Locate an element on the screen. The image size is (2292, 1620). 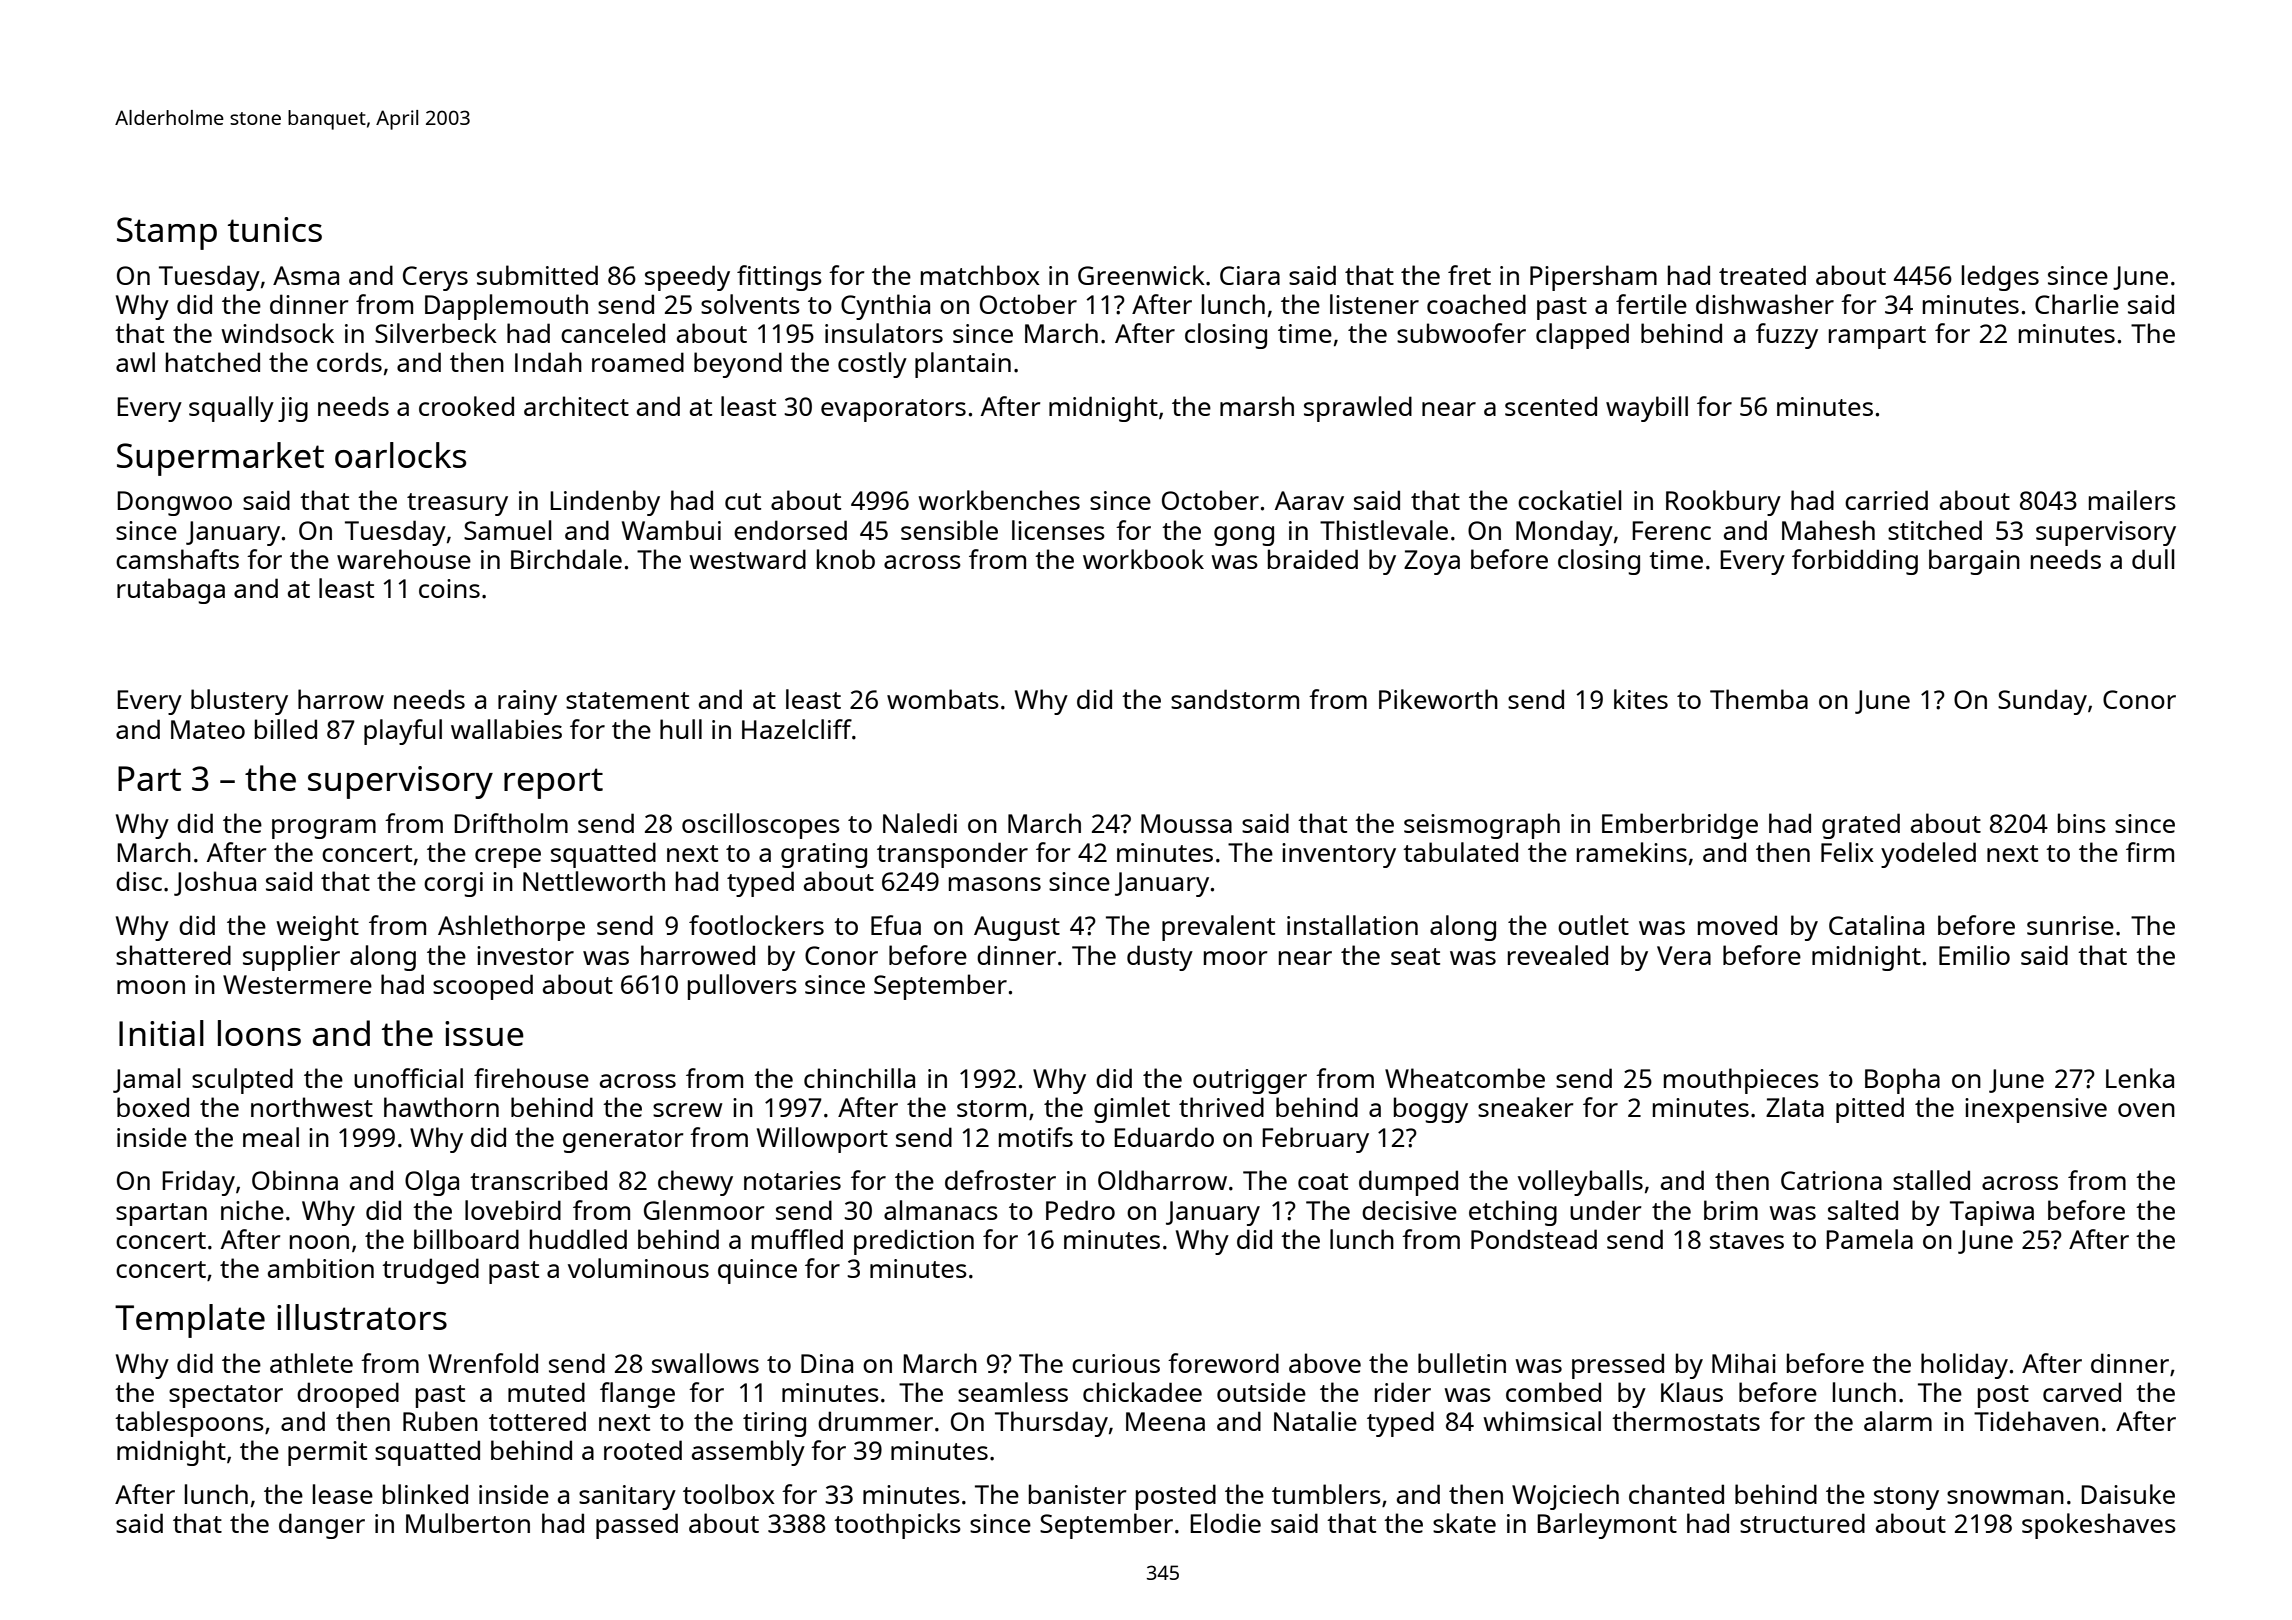
firehouse is located at coordinates (531, 1078).
